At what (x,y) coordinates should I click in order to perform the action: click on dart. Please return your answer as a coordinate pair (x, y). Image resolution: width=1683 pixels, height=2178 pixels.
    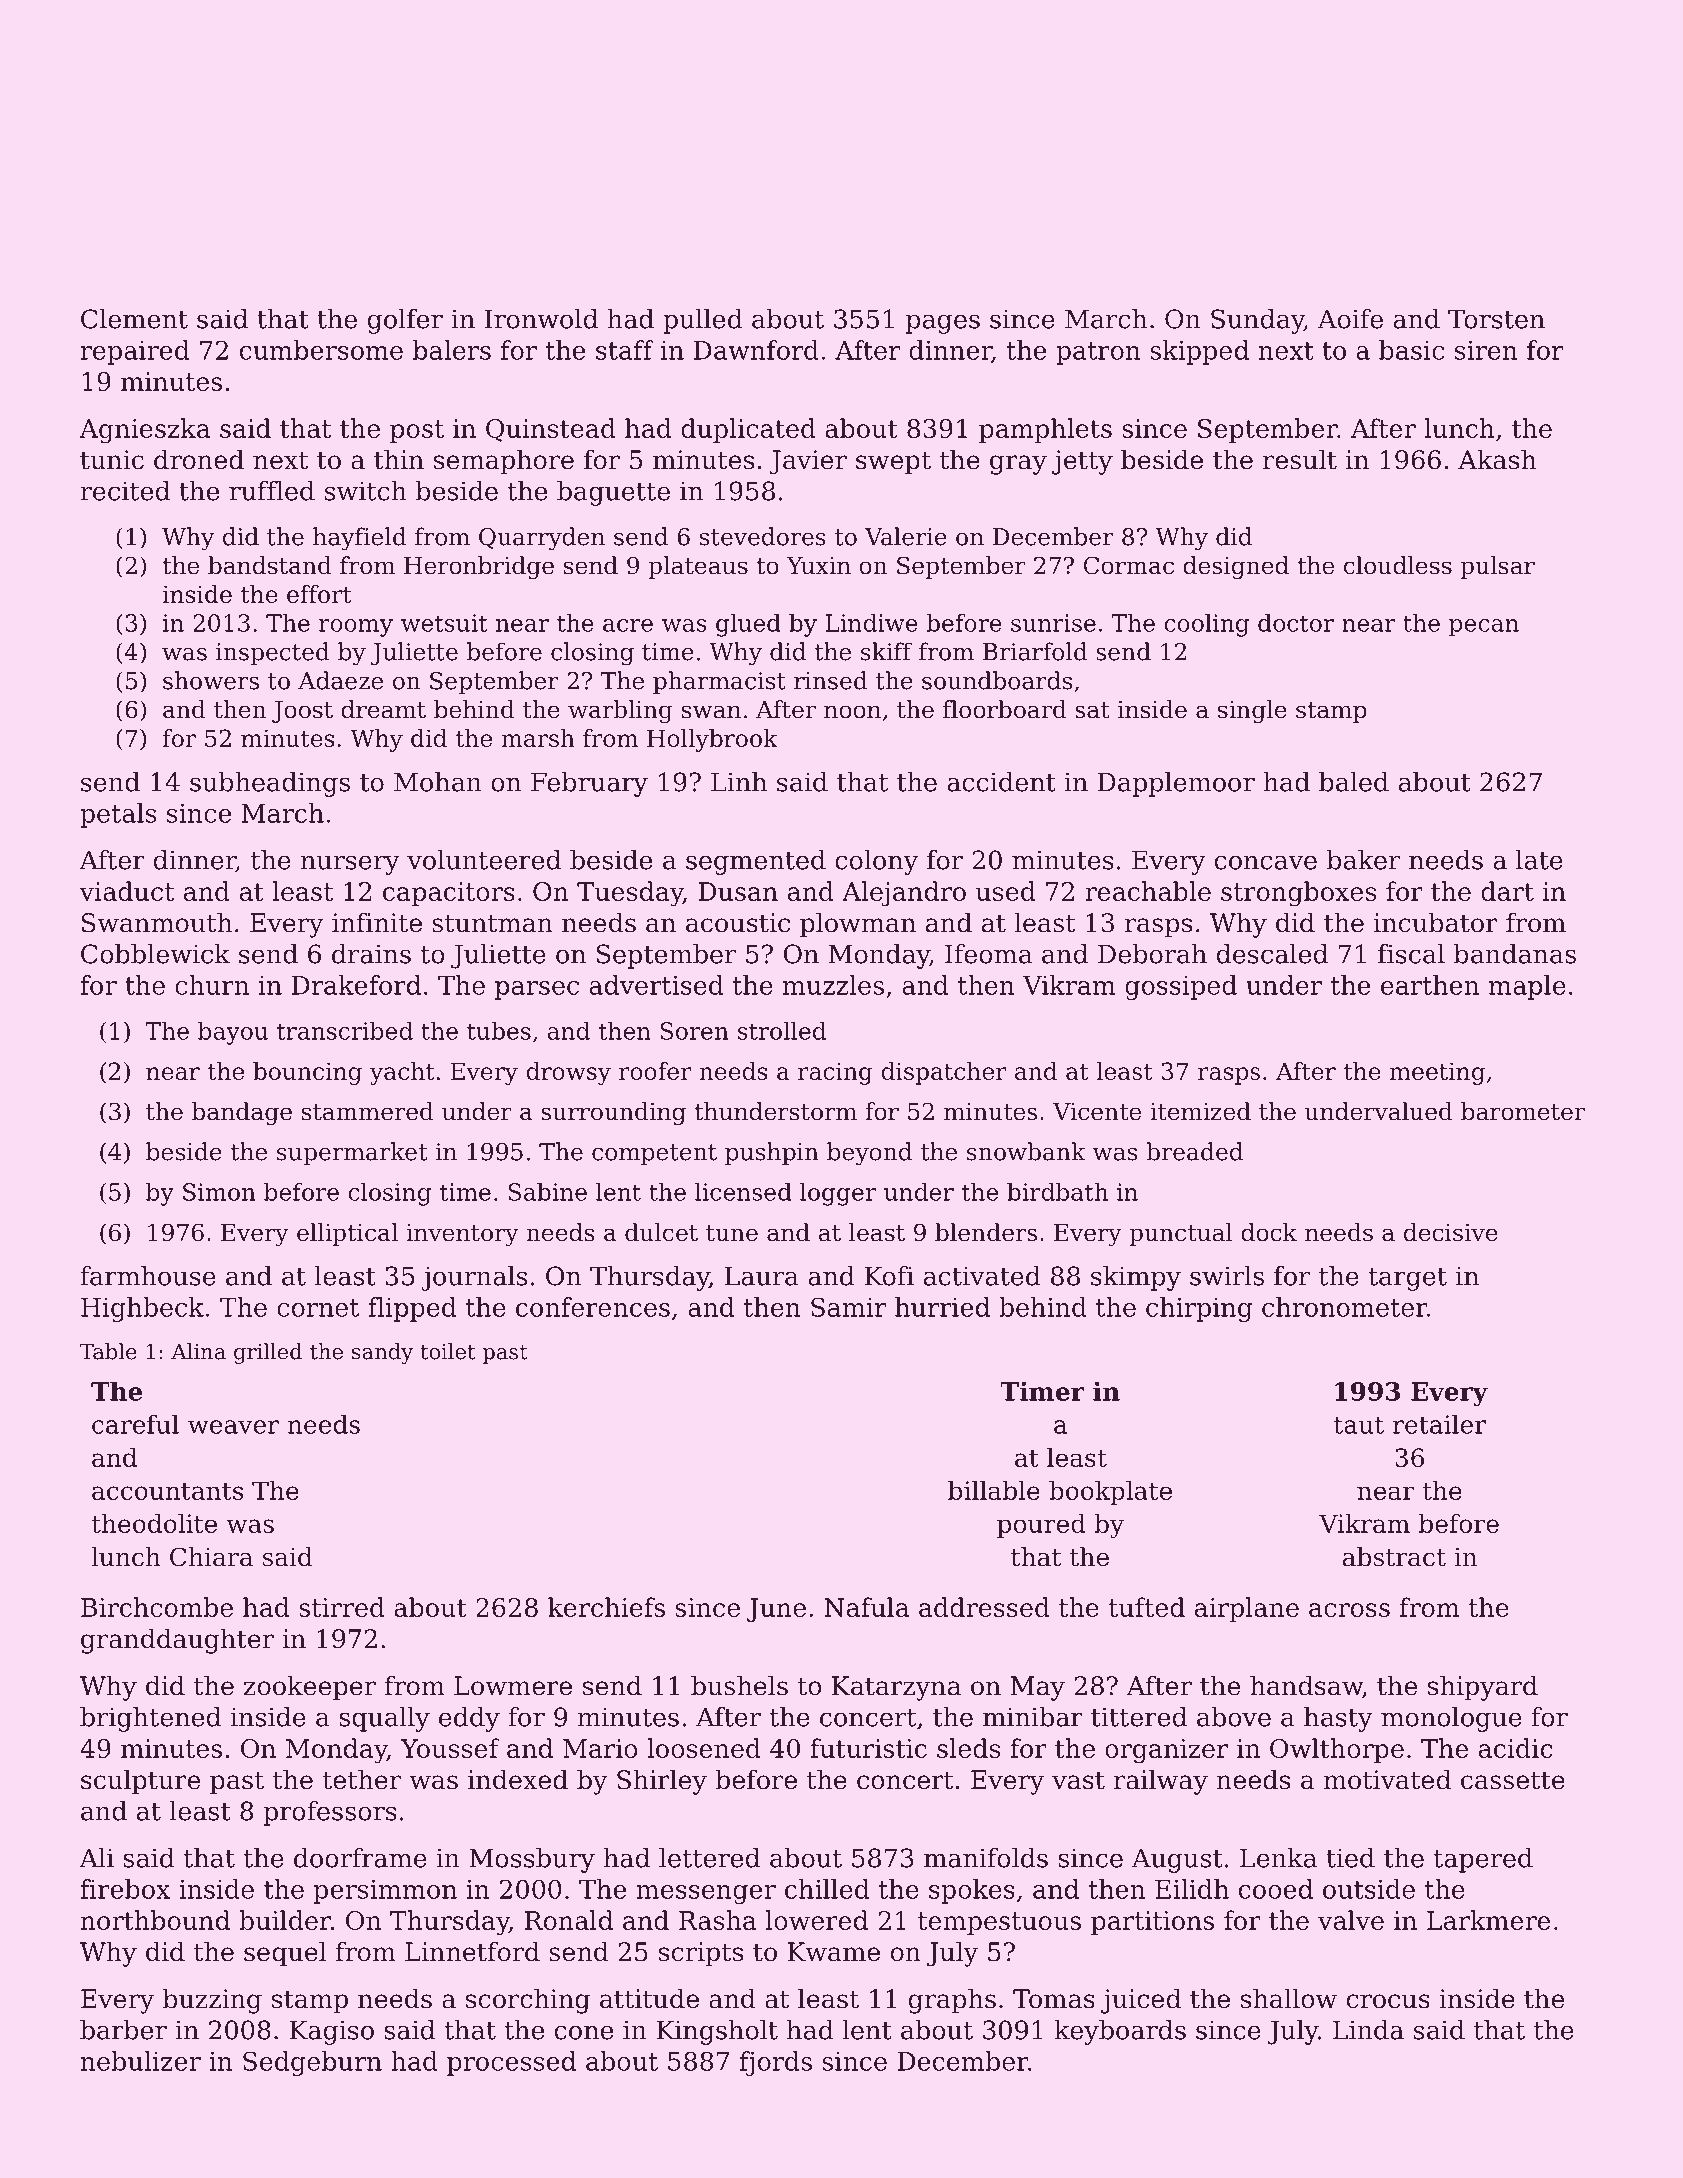
    Looking at the image, I should click on (1507, 891).
